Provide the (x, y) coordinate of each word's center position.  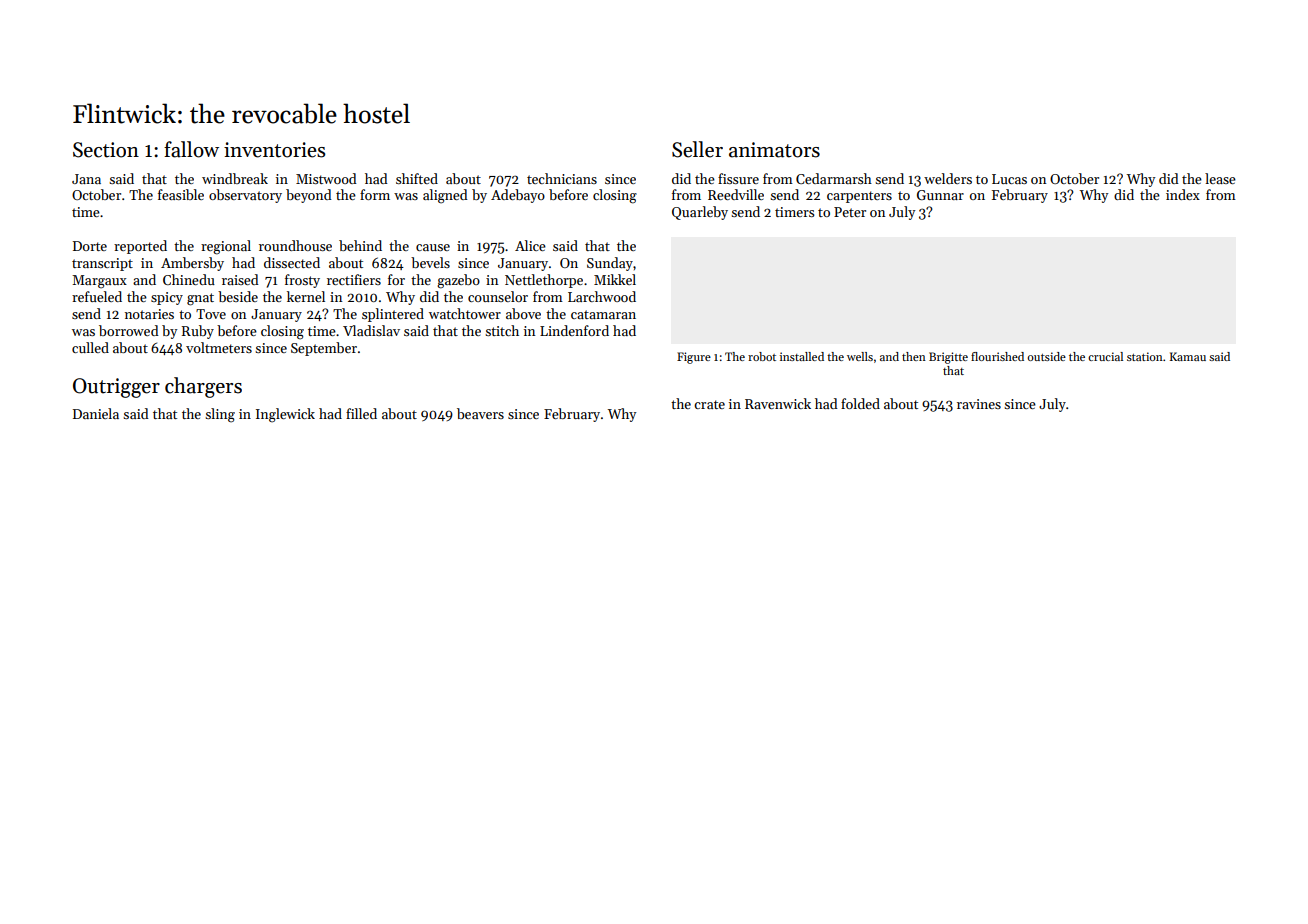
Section (106, 150)
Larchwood (602, 296)
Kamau (1188, 356)
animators (774, 150)
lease (1220, 178)
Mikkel (615, 279)
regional (226, 247)
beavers (480, 413)
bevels (430, 262)
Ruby (198, 332)
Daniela (96, 413)
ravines (979, 404)
